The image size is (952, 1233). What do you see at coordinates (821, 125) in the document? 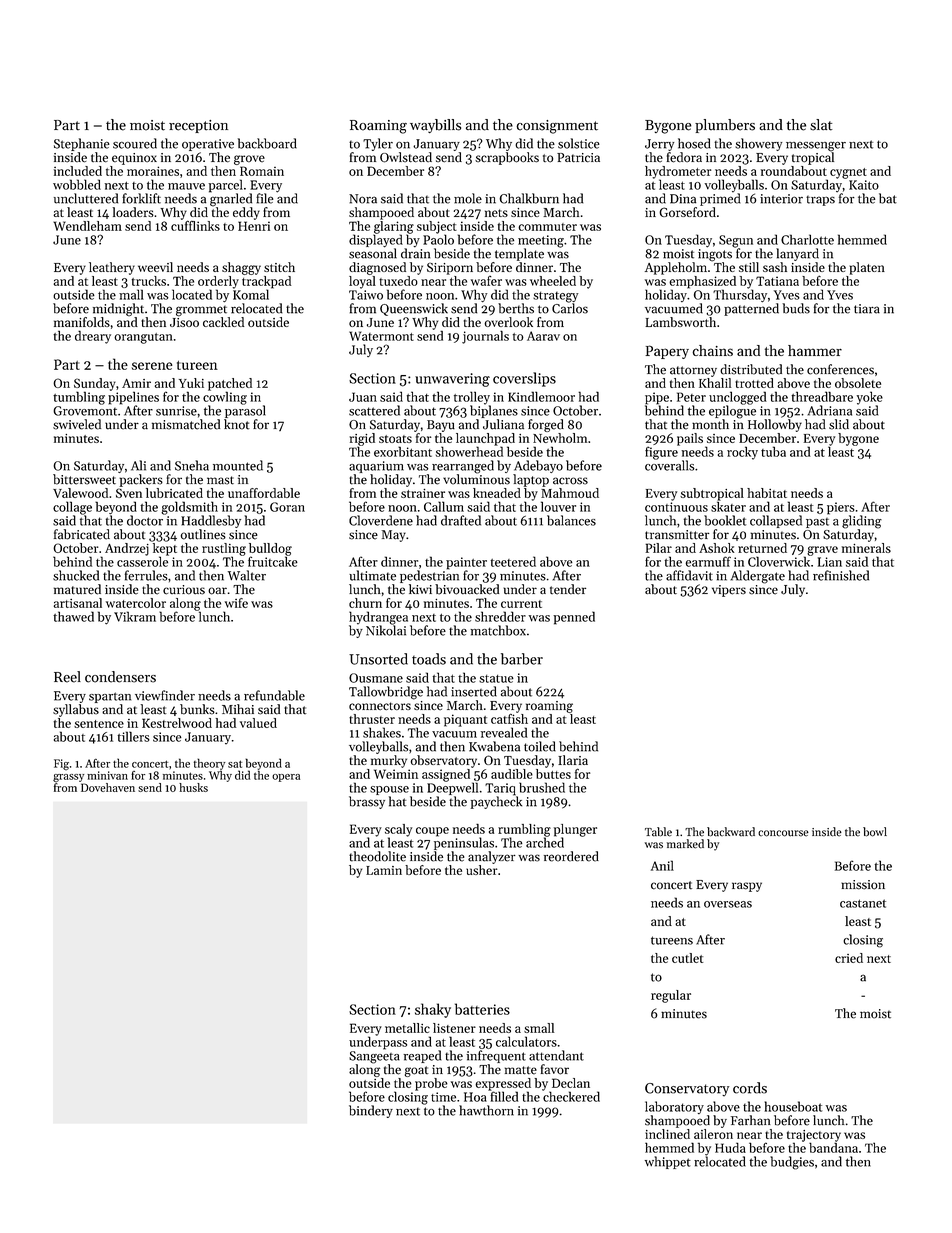
I see `slat` at bounding box center [821, 125].
